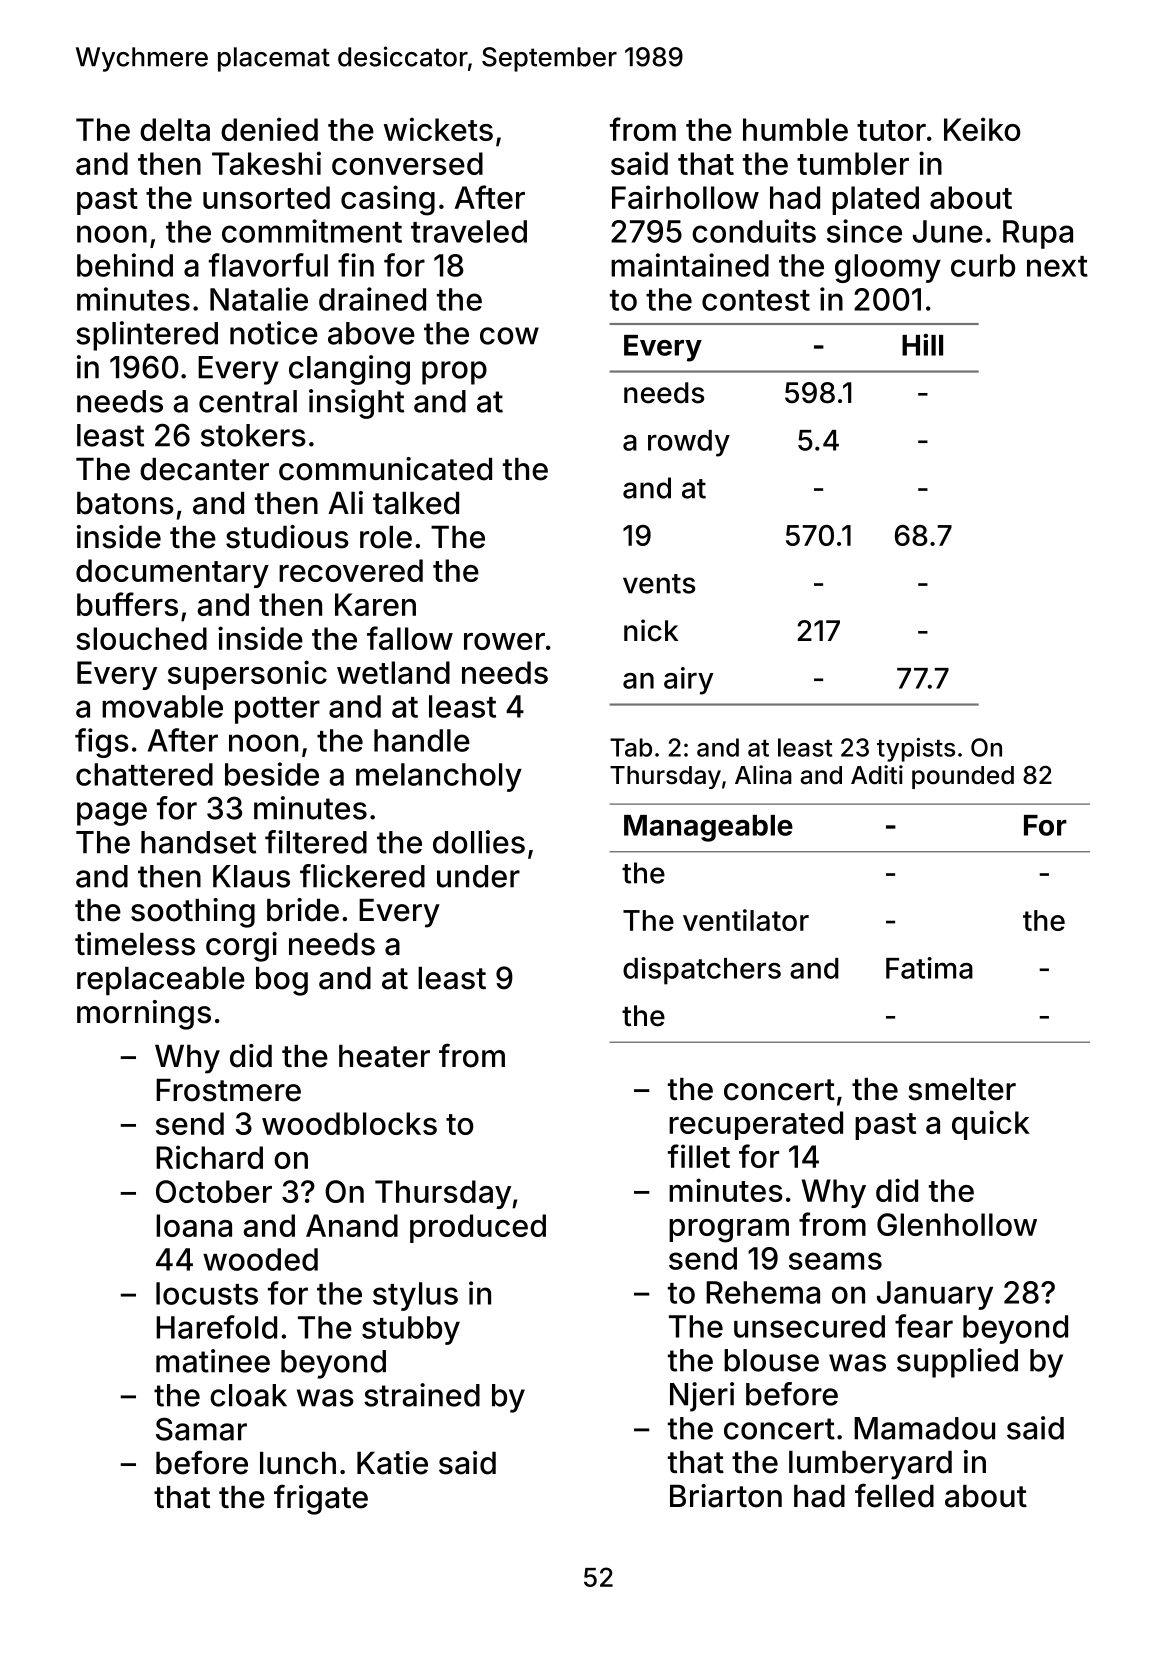 Image resolution: width=1165 pixels, height=1654 pixels. Describe the element at coordinates (983, 265) in the image. I see `curb` at that location.
